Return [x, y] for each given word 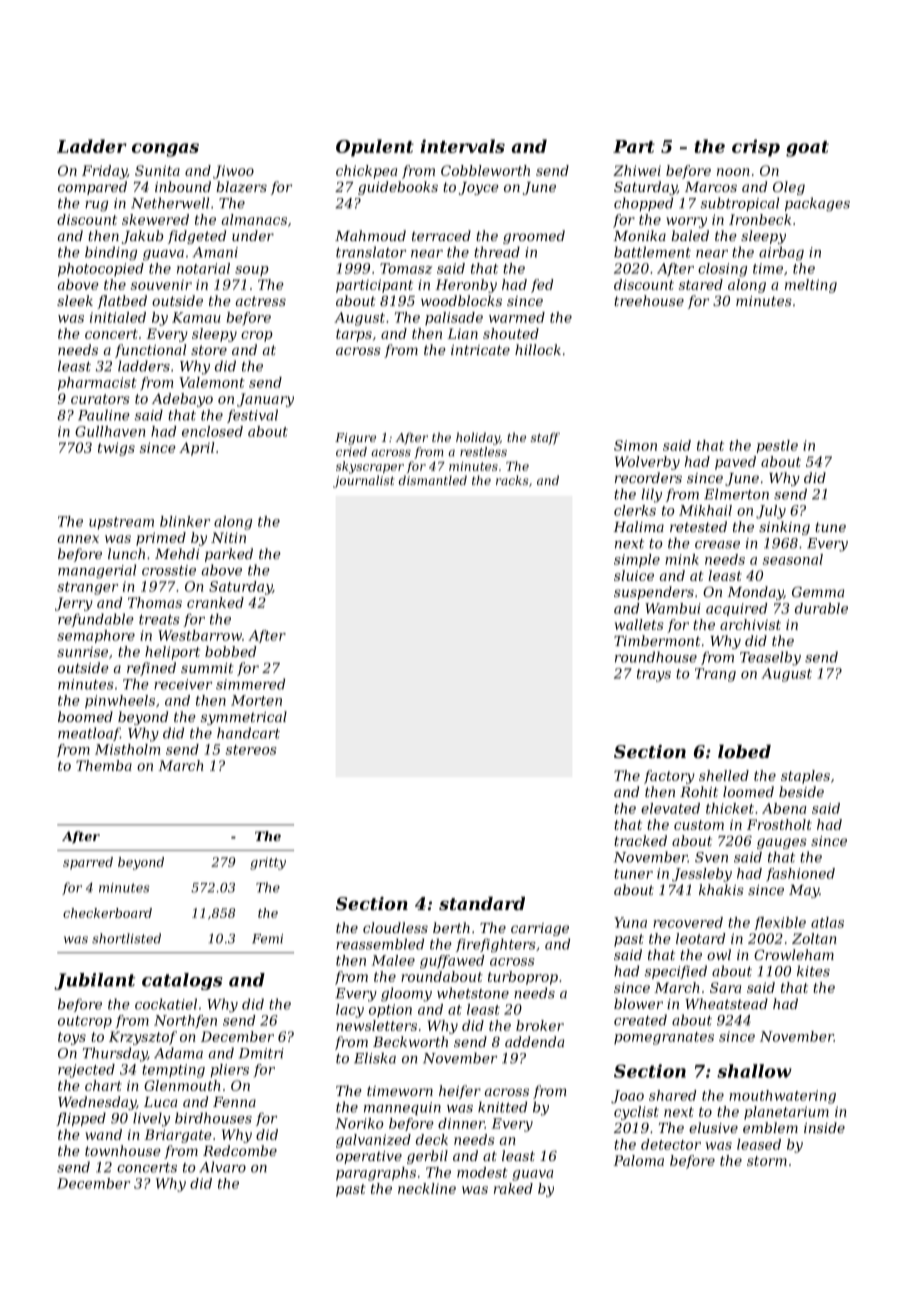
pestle [777, 446]
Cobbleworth [485, 170]
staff [545, 438]
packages [817, 204]
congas [165, 150]
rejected [86, 1071]
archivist [750, 624]
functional [150, 351]
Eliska [375, 1058]
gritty [268, 863]
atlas [827, 922]
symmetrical [244, 718]
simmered [250, 684]
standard [482, 903]
